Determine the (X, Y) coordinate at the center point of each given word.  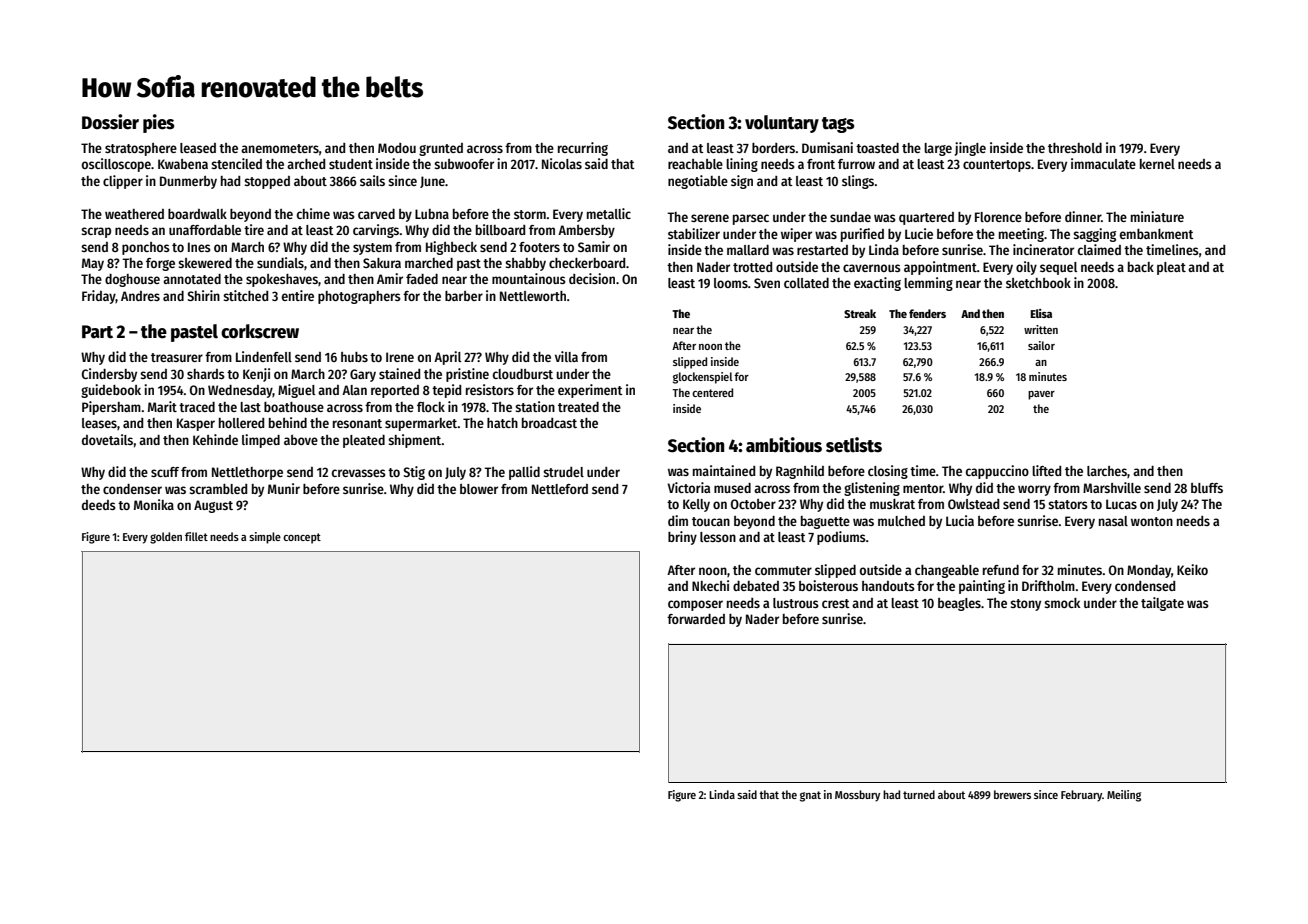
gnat (810, 796)
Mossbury (857, 796)
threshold (1075, 148)
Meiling (1124, 796)
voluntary (782, 124)
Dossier (110, 122)
